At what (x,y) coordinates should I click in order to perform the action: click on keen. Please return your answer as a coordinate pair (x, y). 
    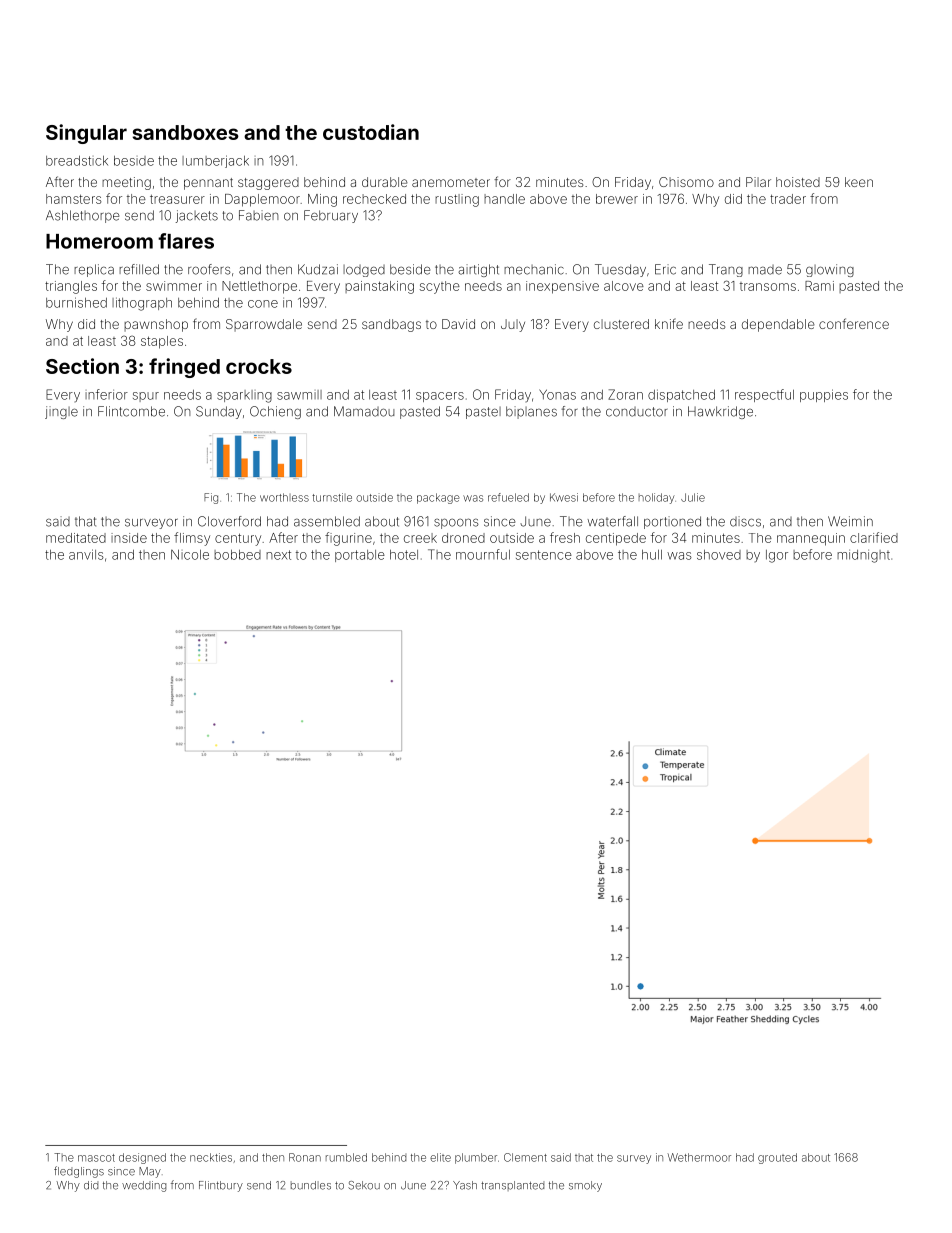
    Looking at the image, I should click on (859, 182).
